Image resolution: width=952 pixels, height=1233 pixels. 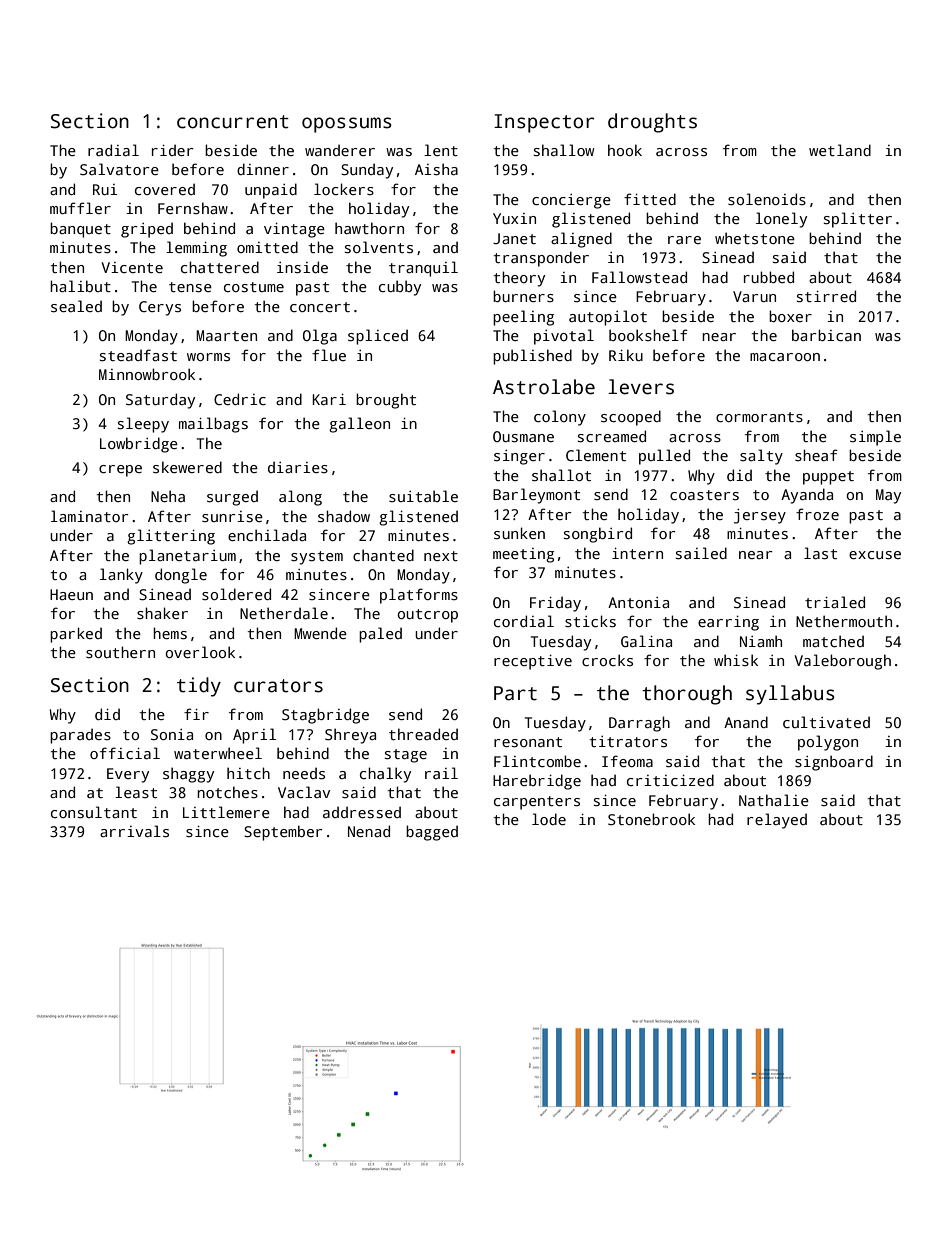 I want to click on droughts, so click(x=652, y=123).
